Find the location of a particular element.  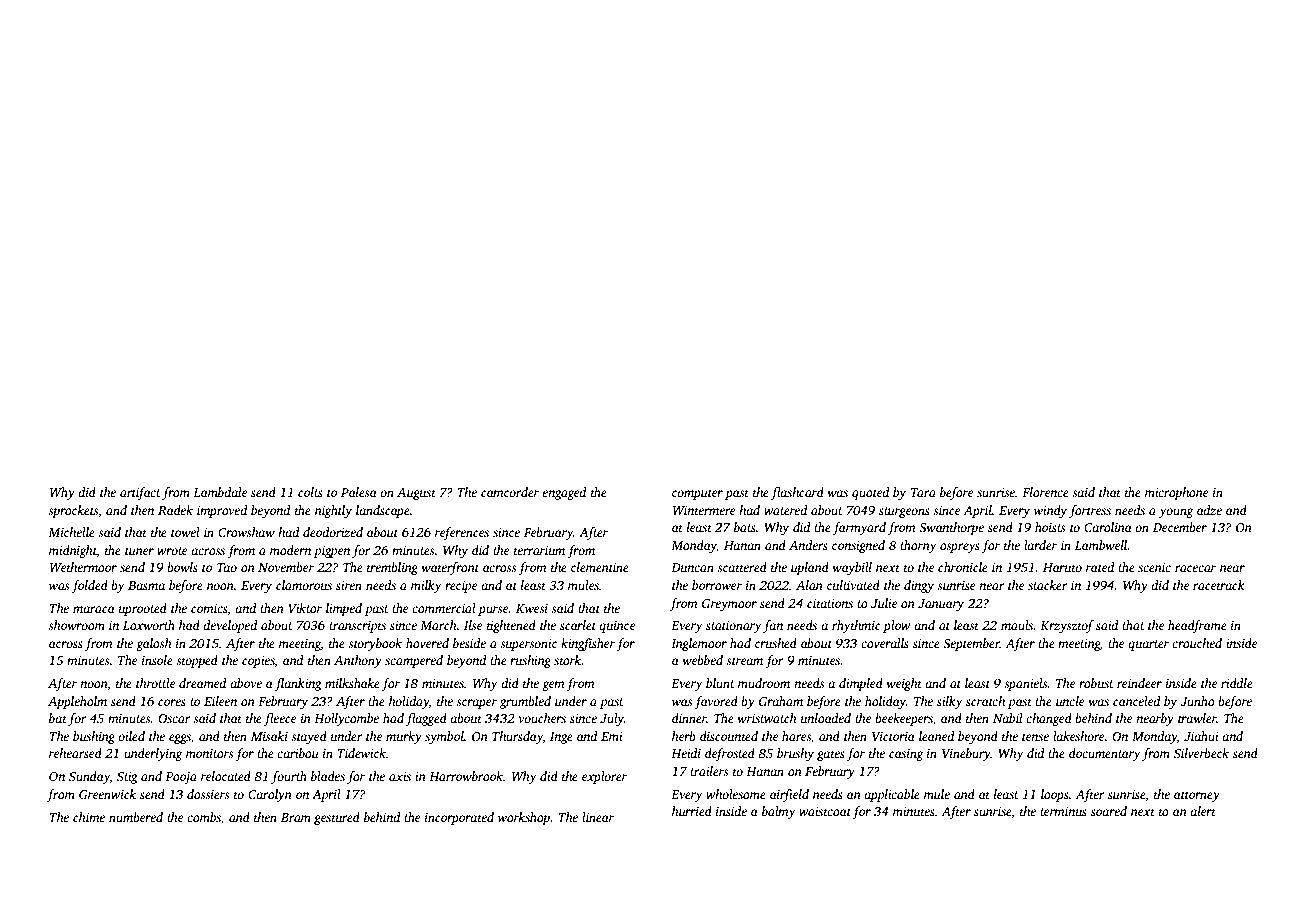

Wethermoor is located at coordinates (83, 567).
